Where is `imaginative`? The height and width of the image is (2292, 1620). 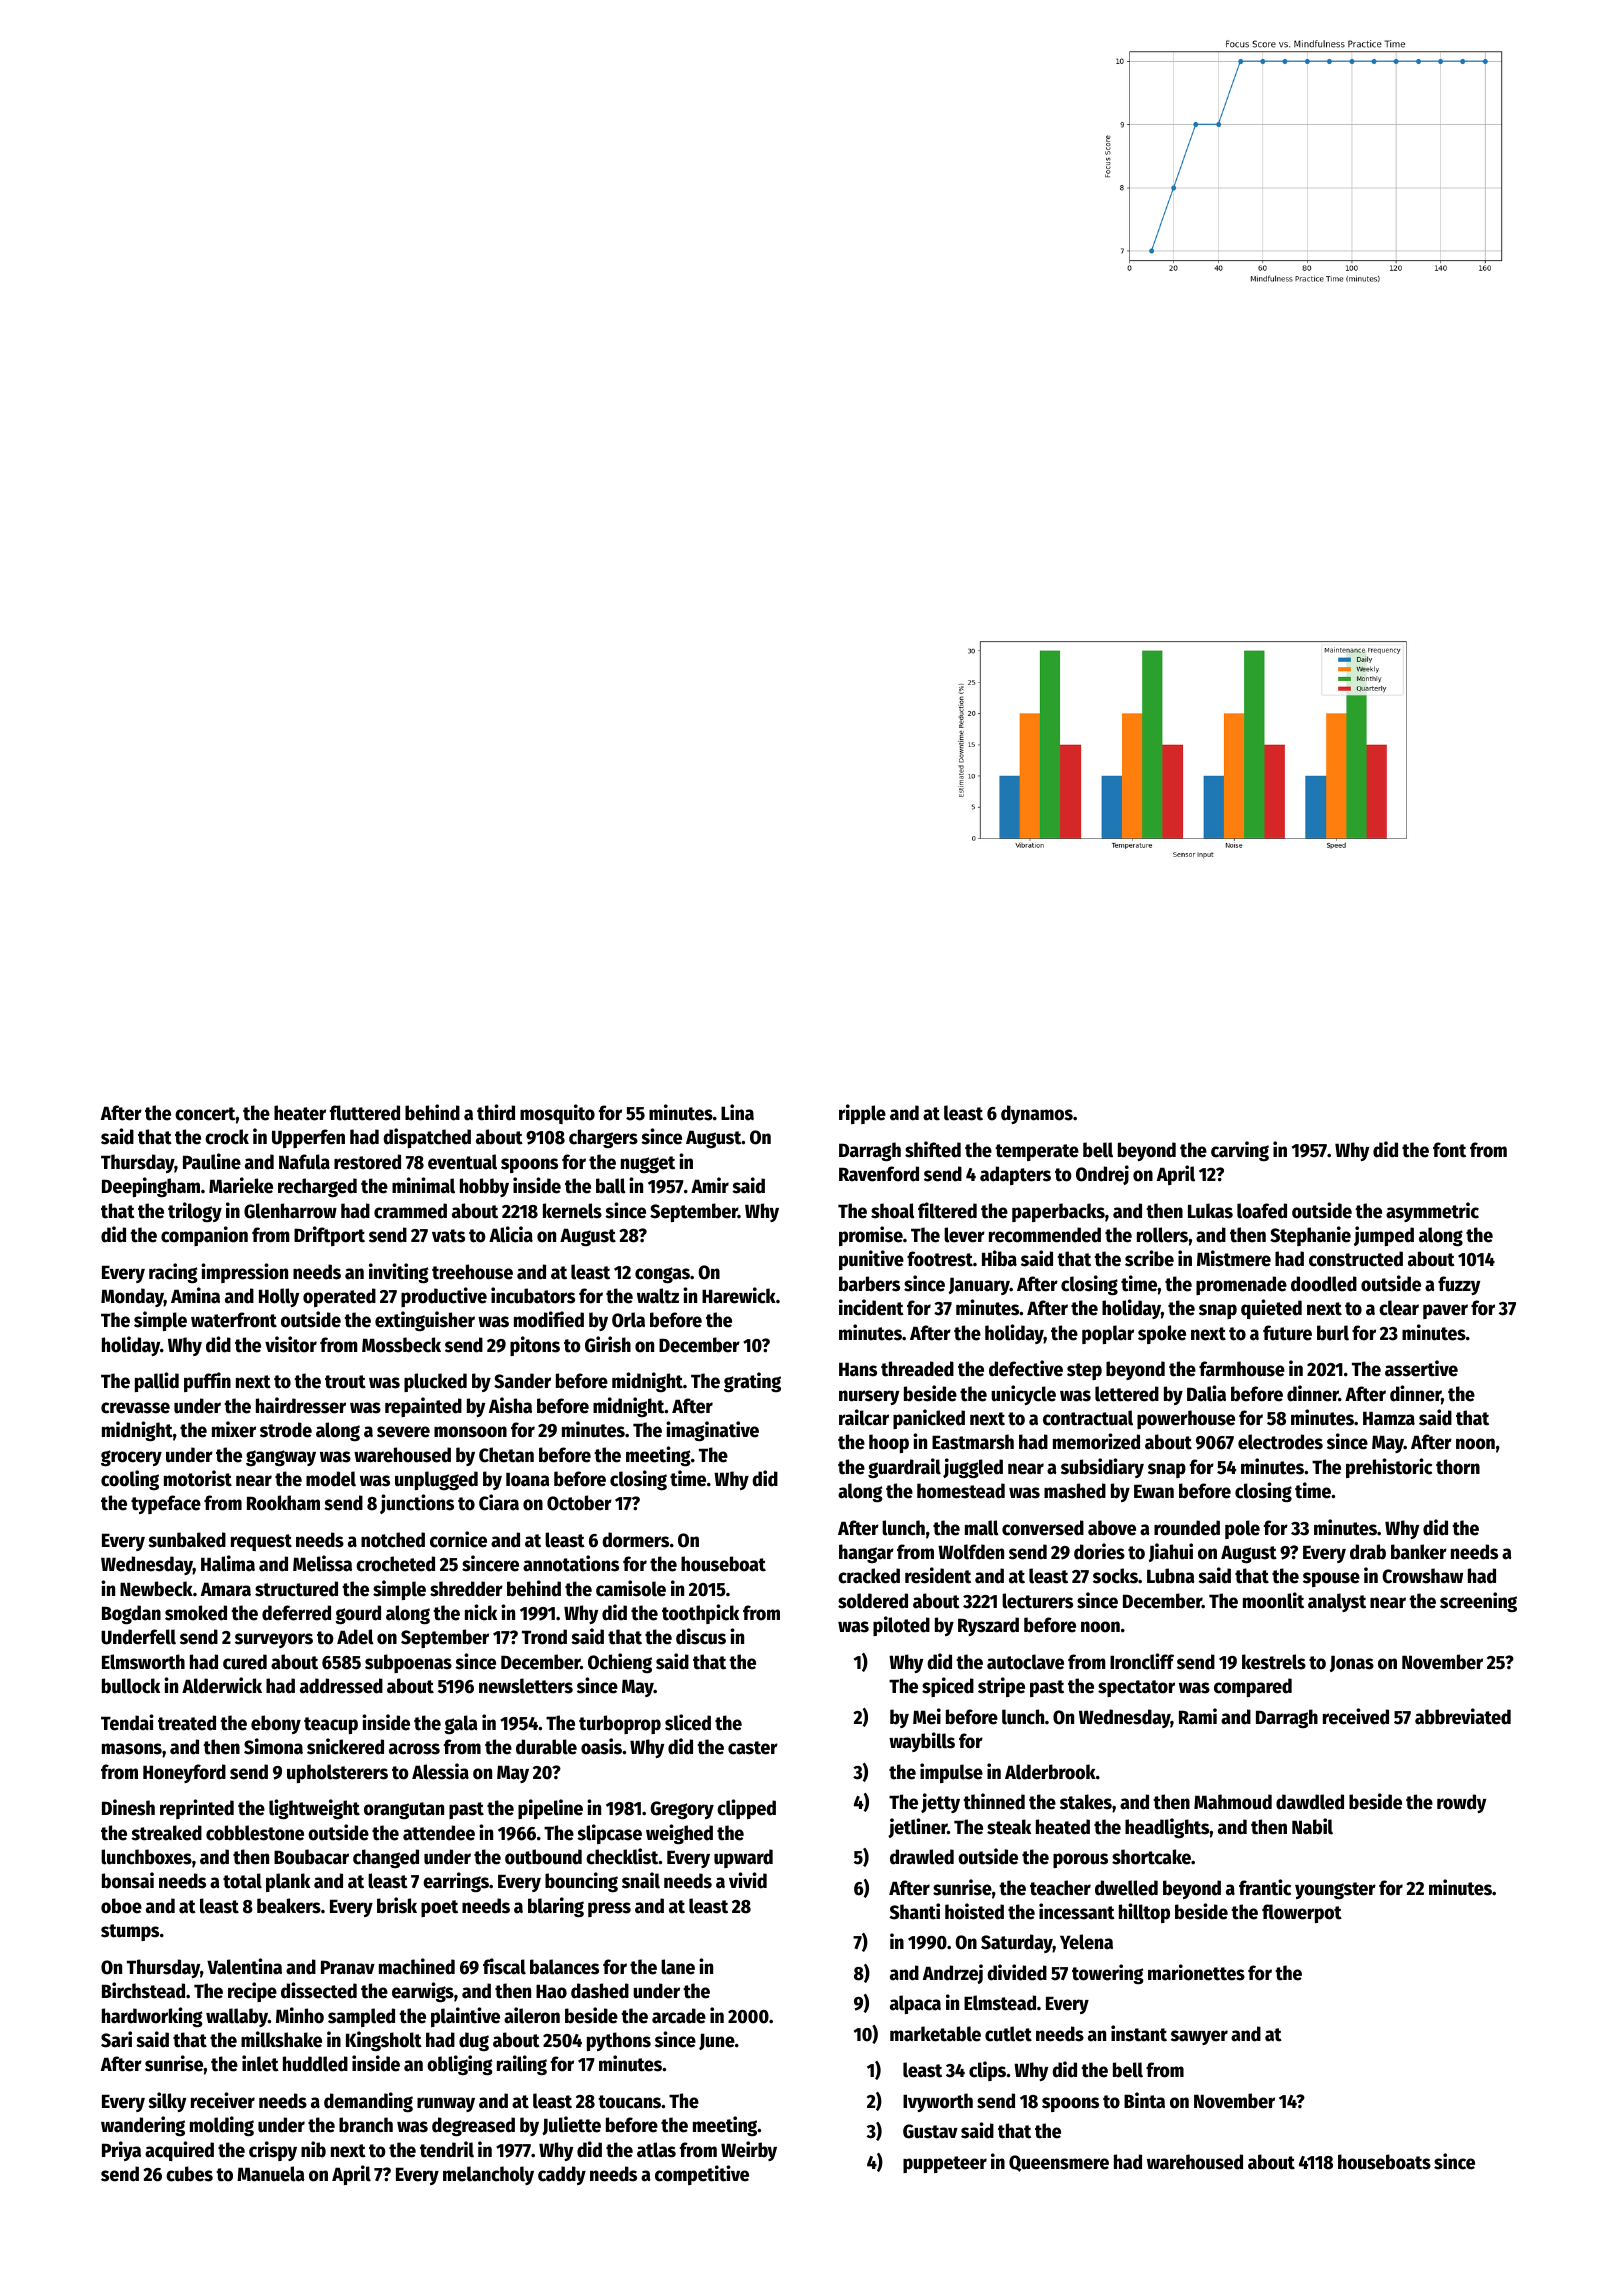
imaginative is located at coordinates (712, 1431).
